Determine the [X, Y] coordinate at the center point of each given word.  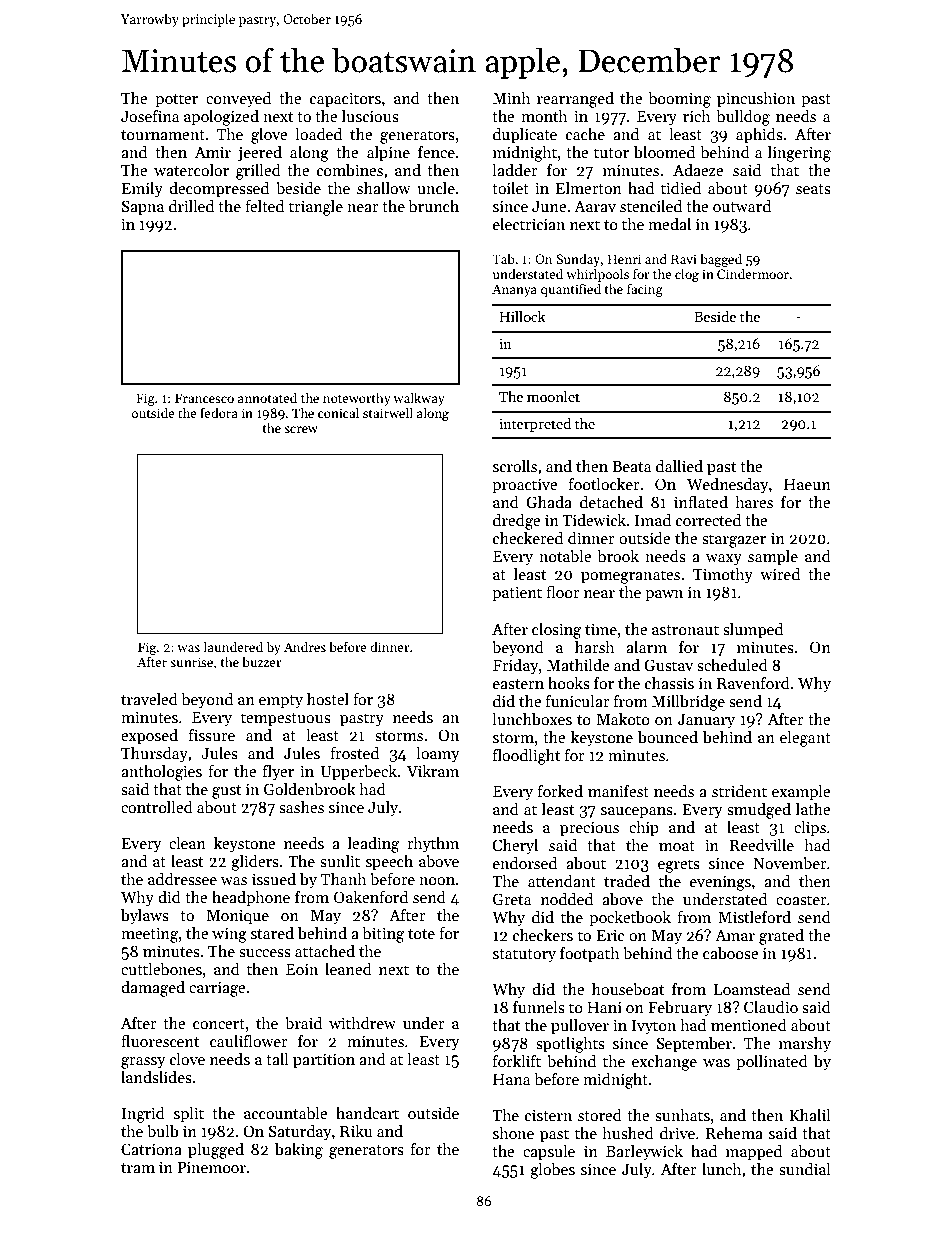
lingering [799, 154]
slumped [753, 630]
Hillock [523, 316]
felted [264, 205]
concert [219, 1024]
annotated [267, 397]
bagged [721, 260]
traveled [149, 699]
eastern [518, 684]
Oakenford [371, 897]
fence [436, 152]
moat [677, 846]
